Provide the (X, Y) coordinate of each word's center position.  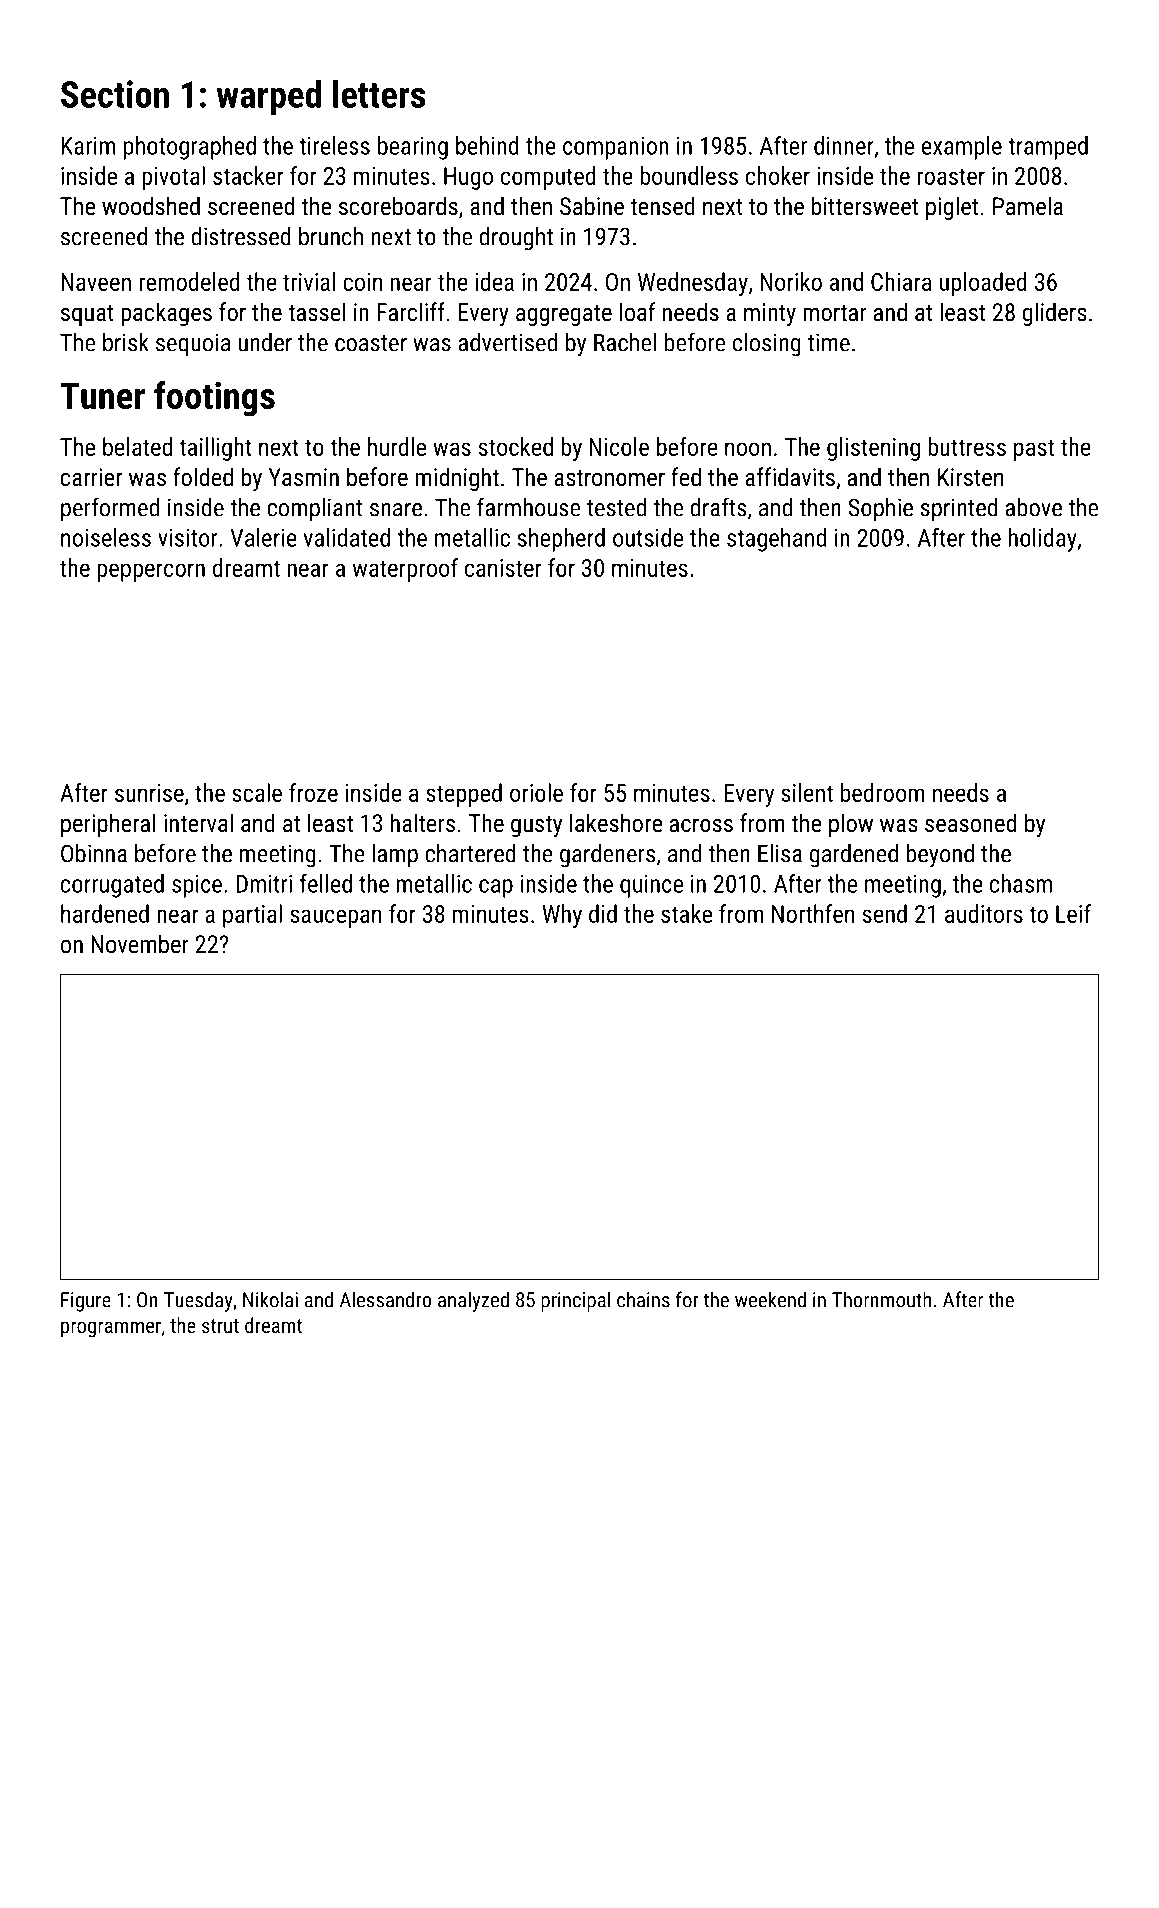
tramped (1048, 148)
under (265, 342)
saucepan (335, 918)
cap (496, 888)
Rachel (625, 342)
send (885, 913)
